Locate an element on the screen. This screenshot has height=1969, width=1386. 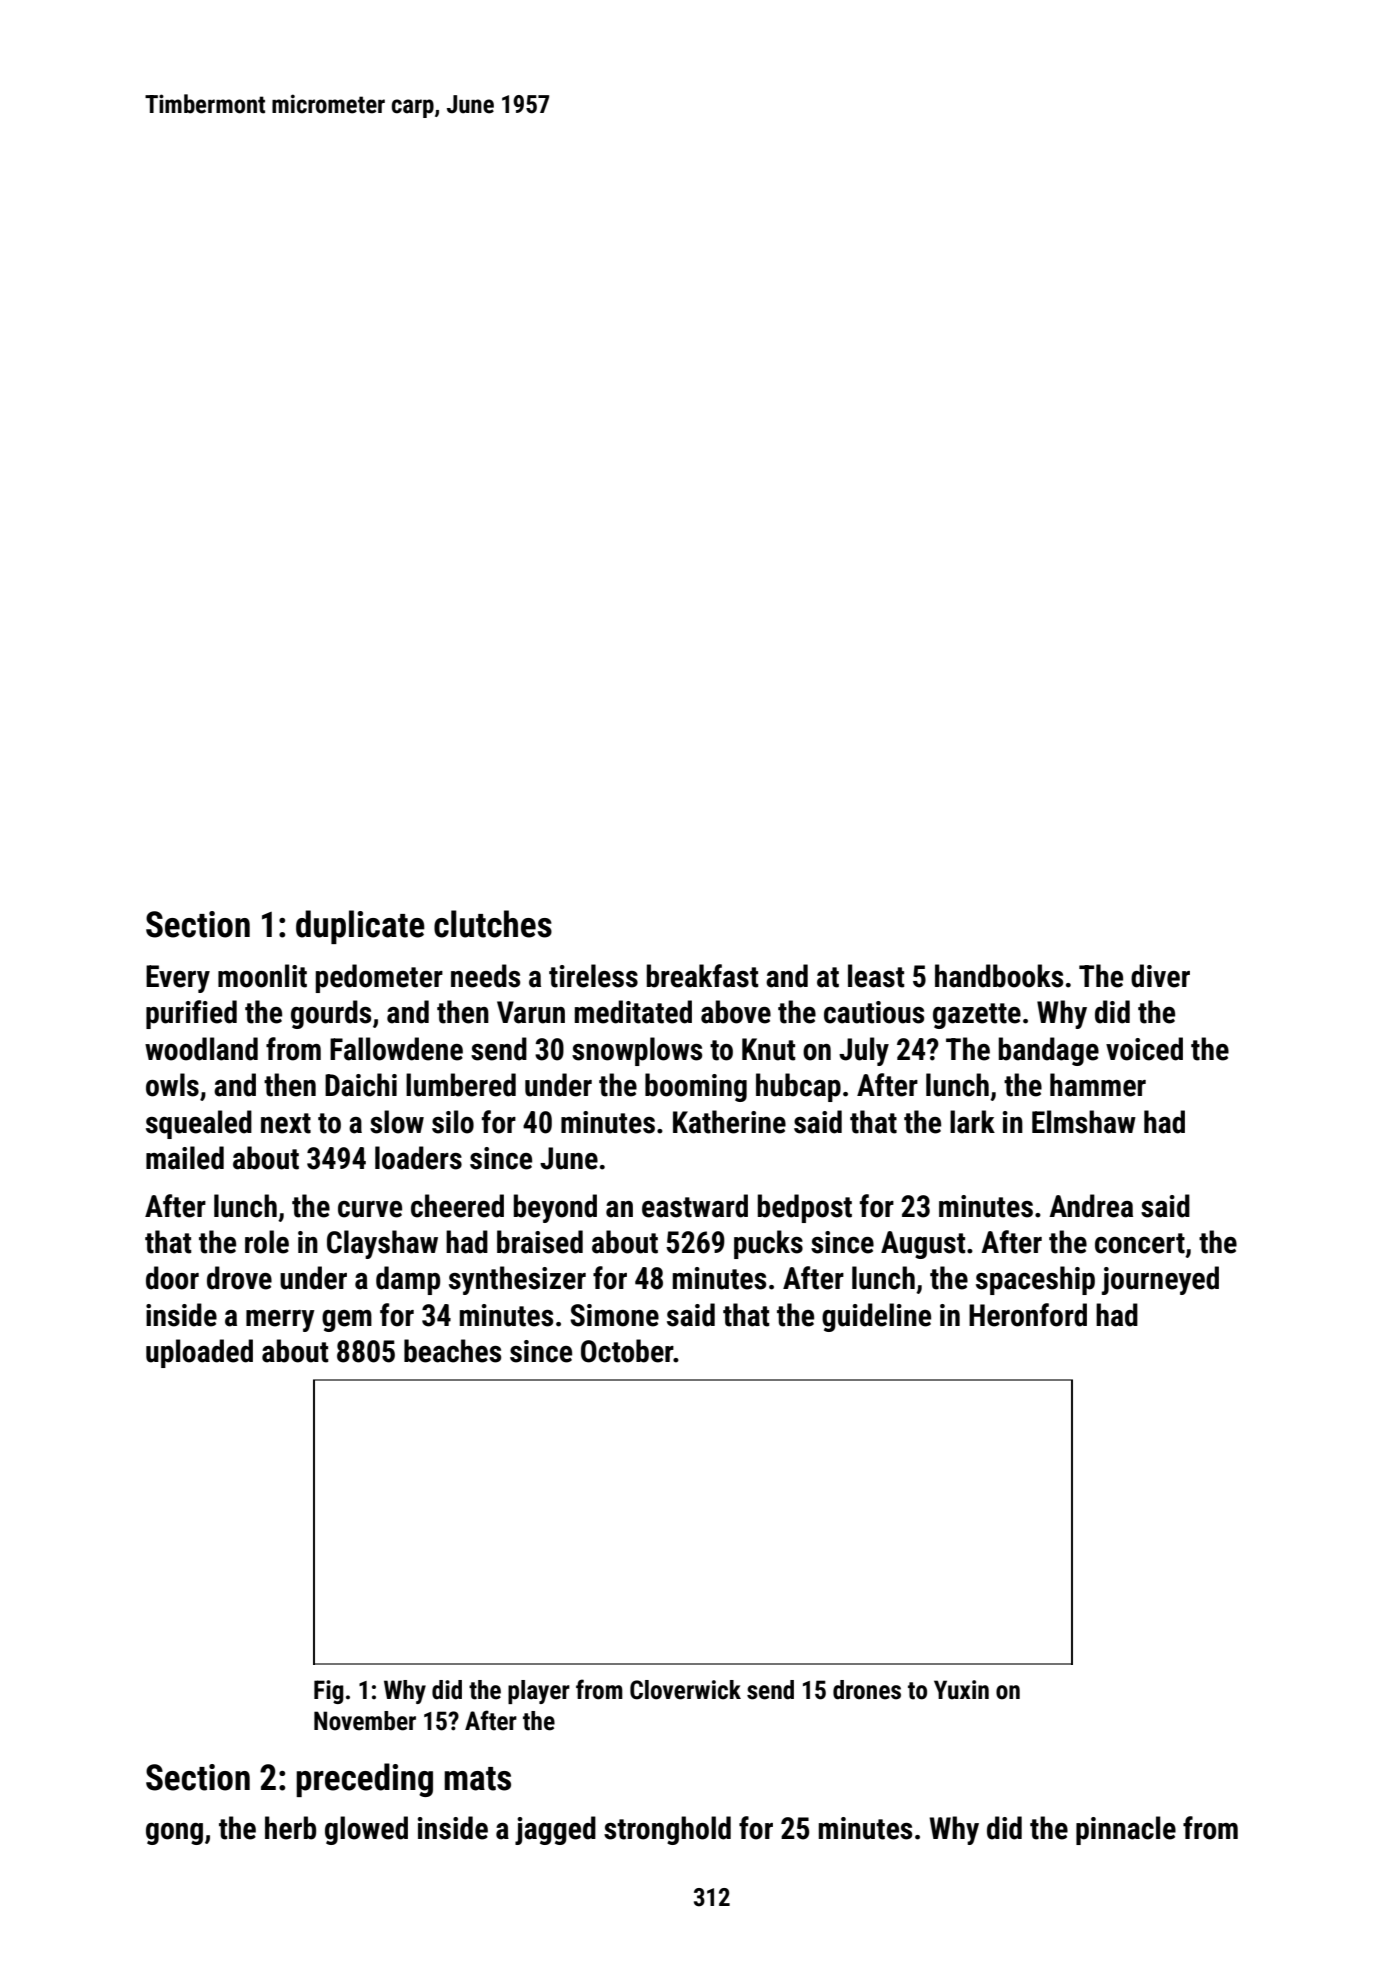
clutches is located at coordinates (493, 924).
